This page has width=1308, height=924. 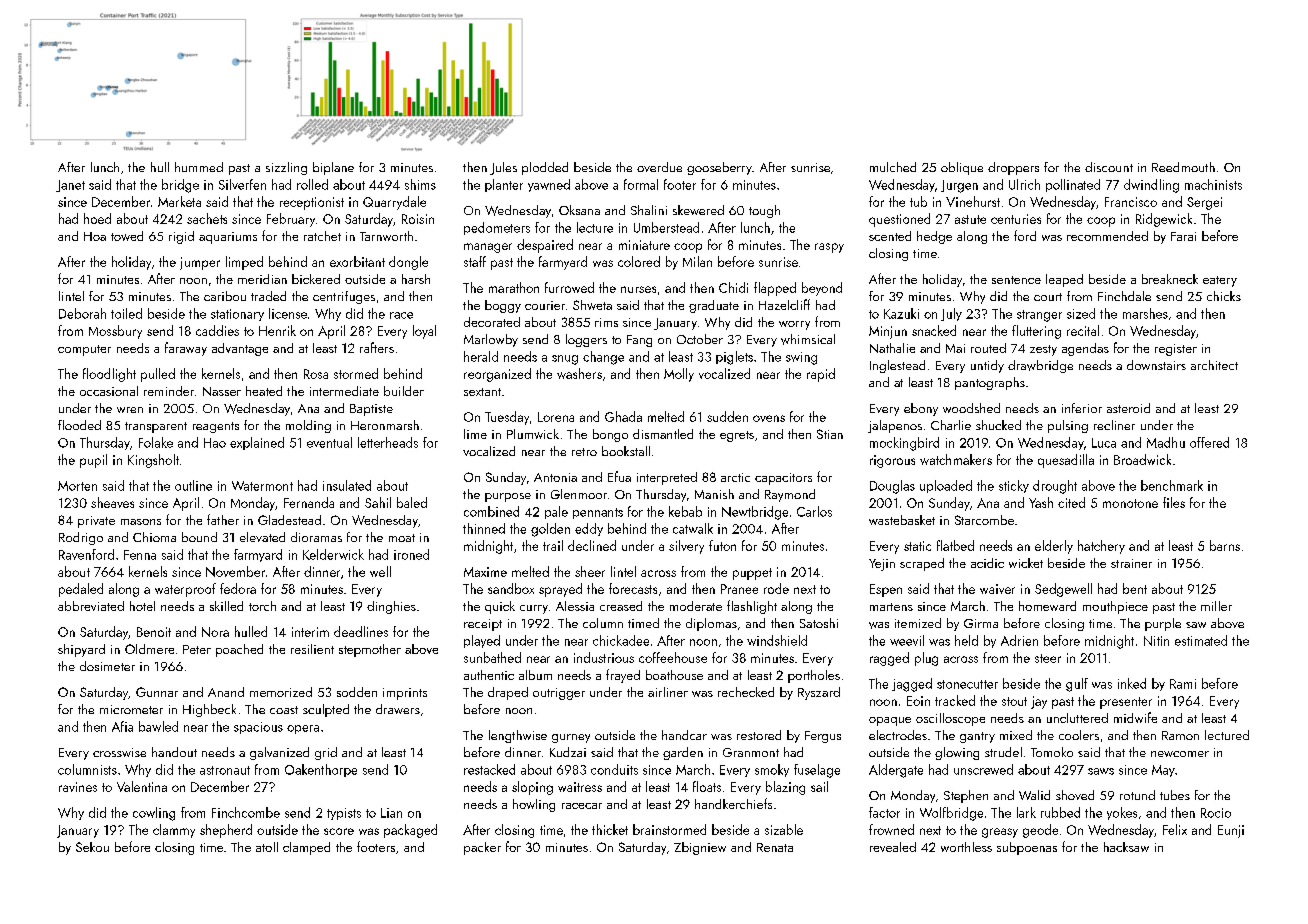 I want to click on questioned, so click(x=899, y=220).
